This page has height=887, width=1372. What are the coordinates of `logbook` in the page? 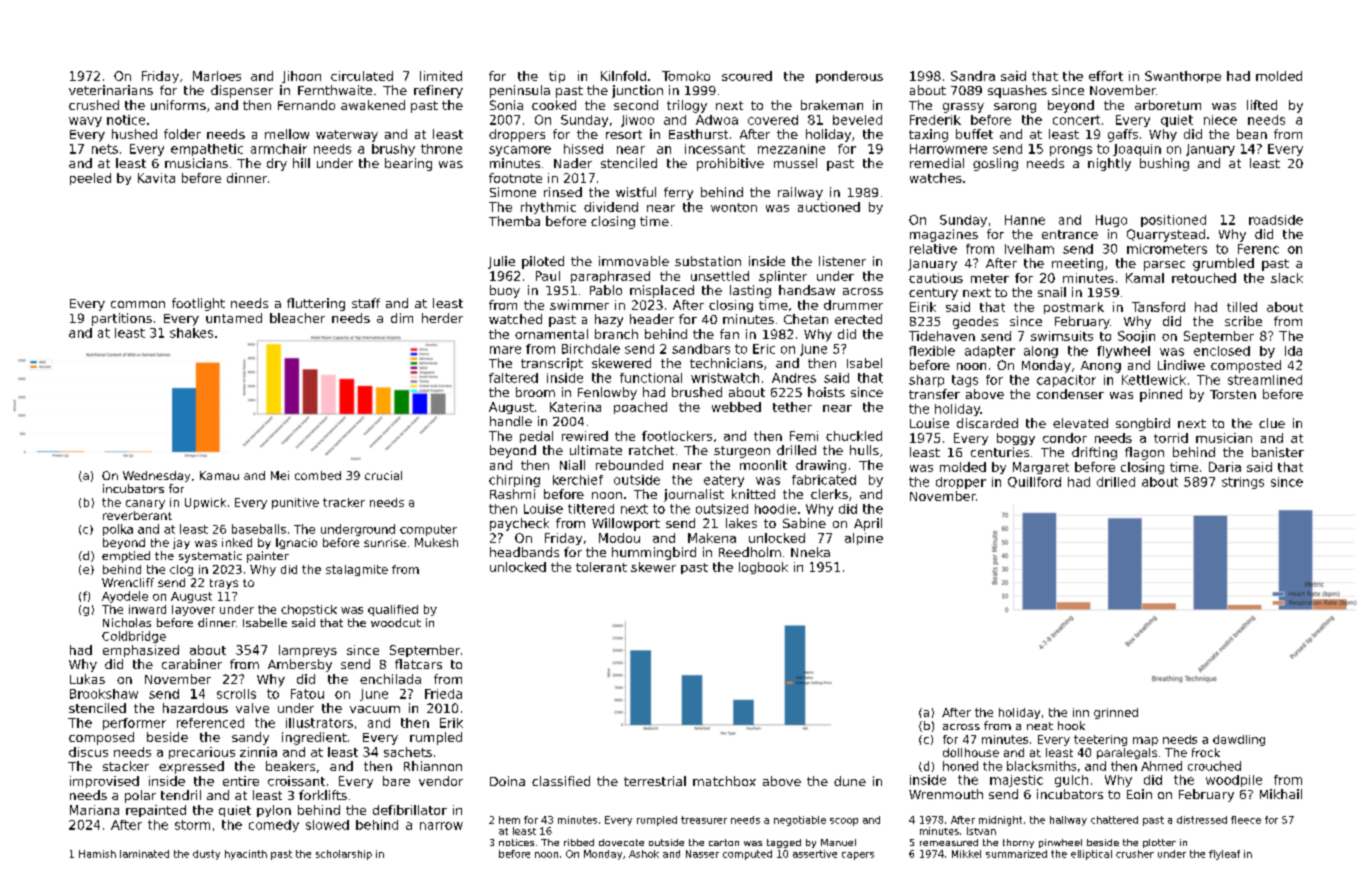 It's located at (763, 568).
